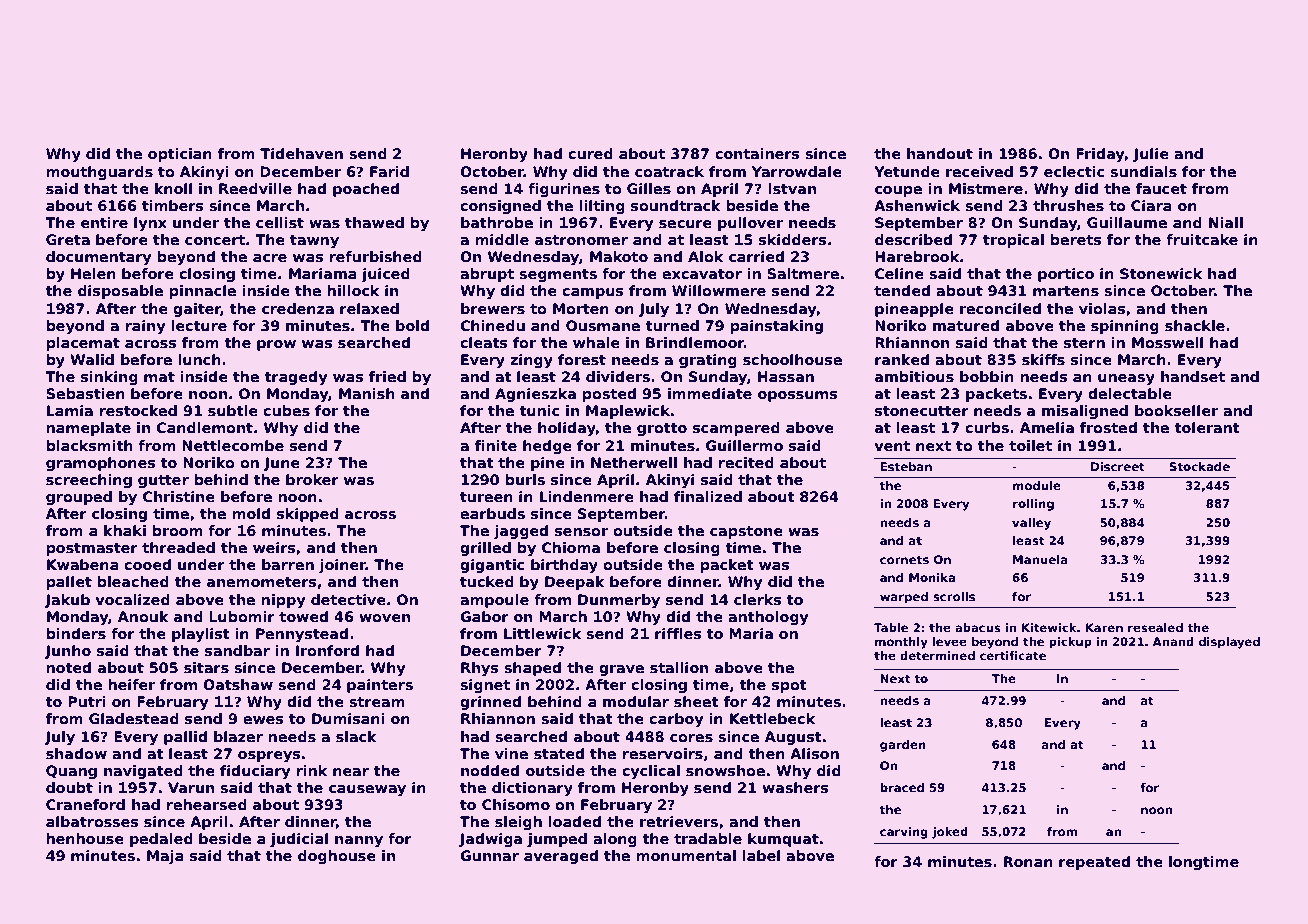 This document has height=924, width=1308. I want to click on containers, so click(757, 153).
